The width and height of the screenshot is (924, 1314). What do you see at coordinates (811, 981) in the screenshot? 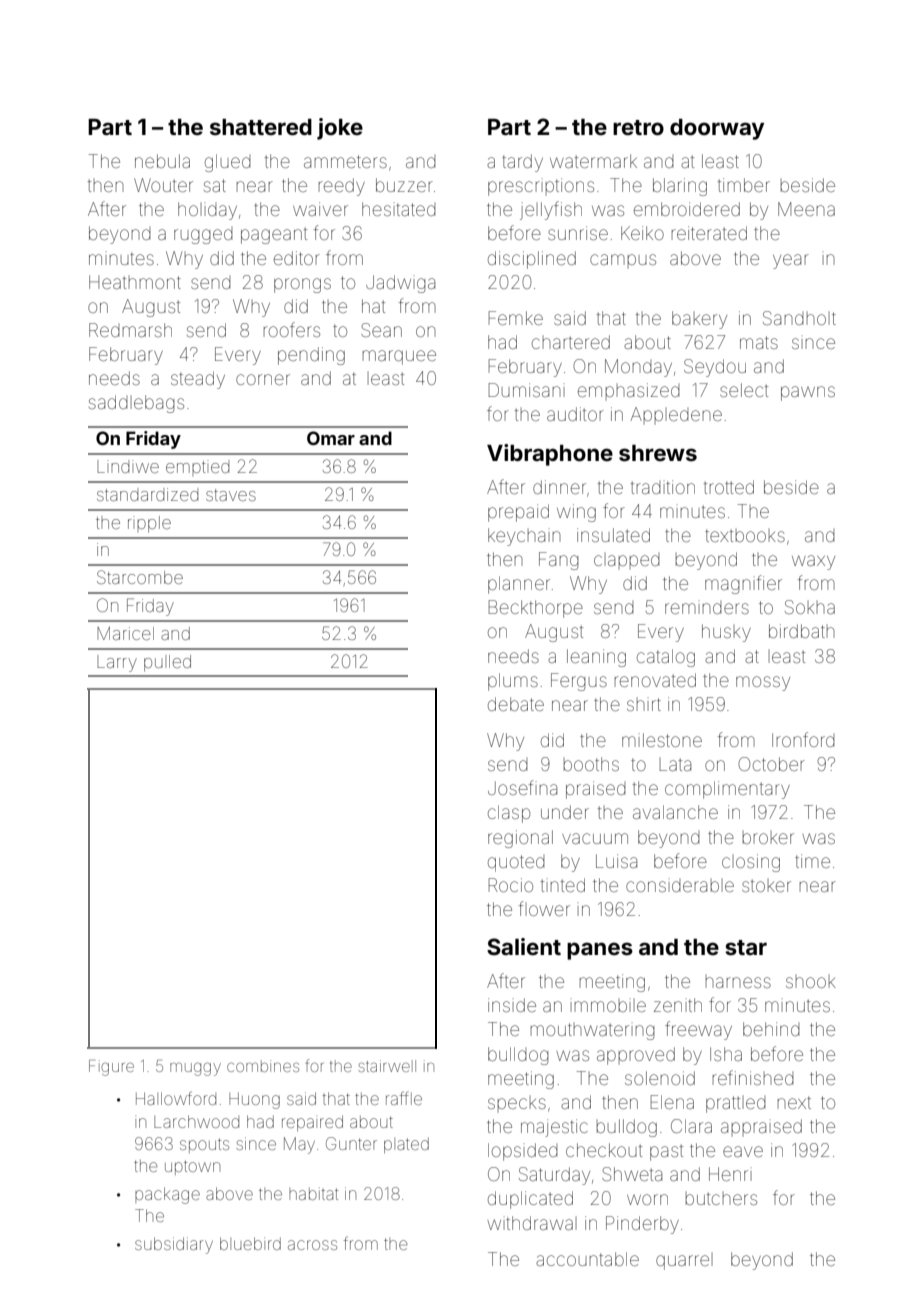
I see `shook` at bounding box center [811, 981].
